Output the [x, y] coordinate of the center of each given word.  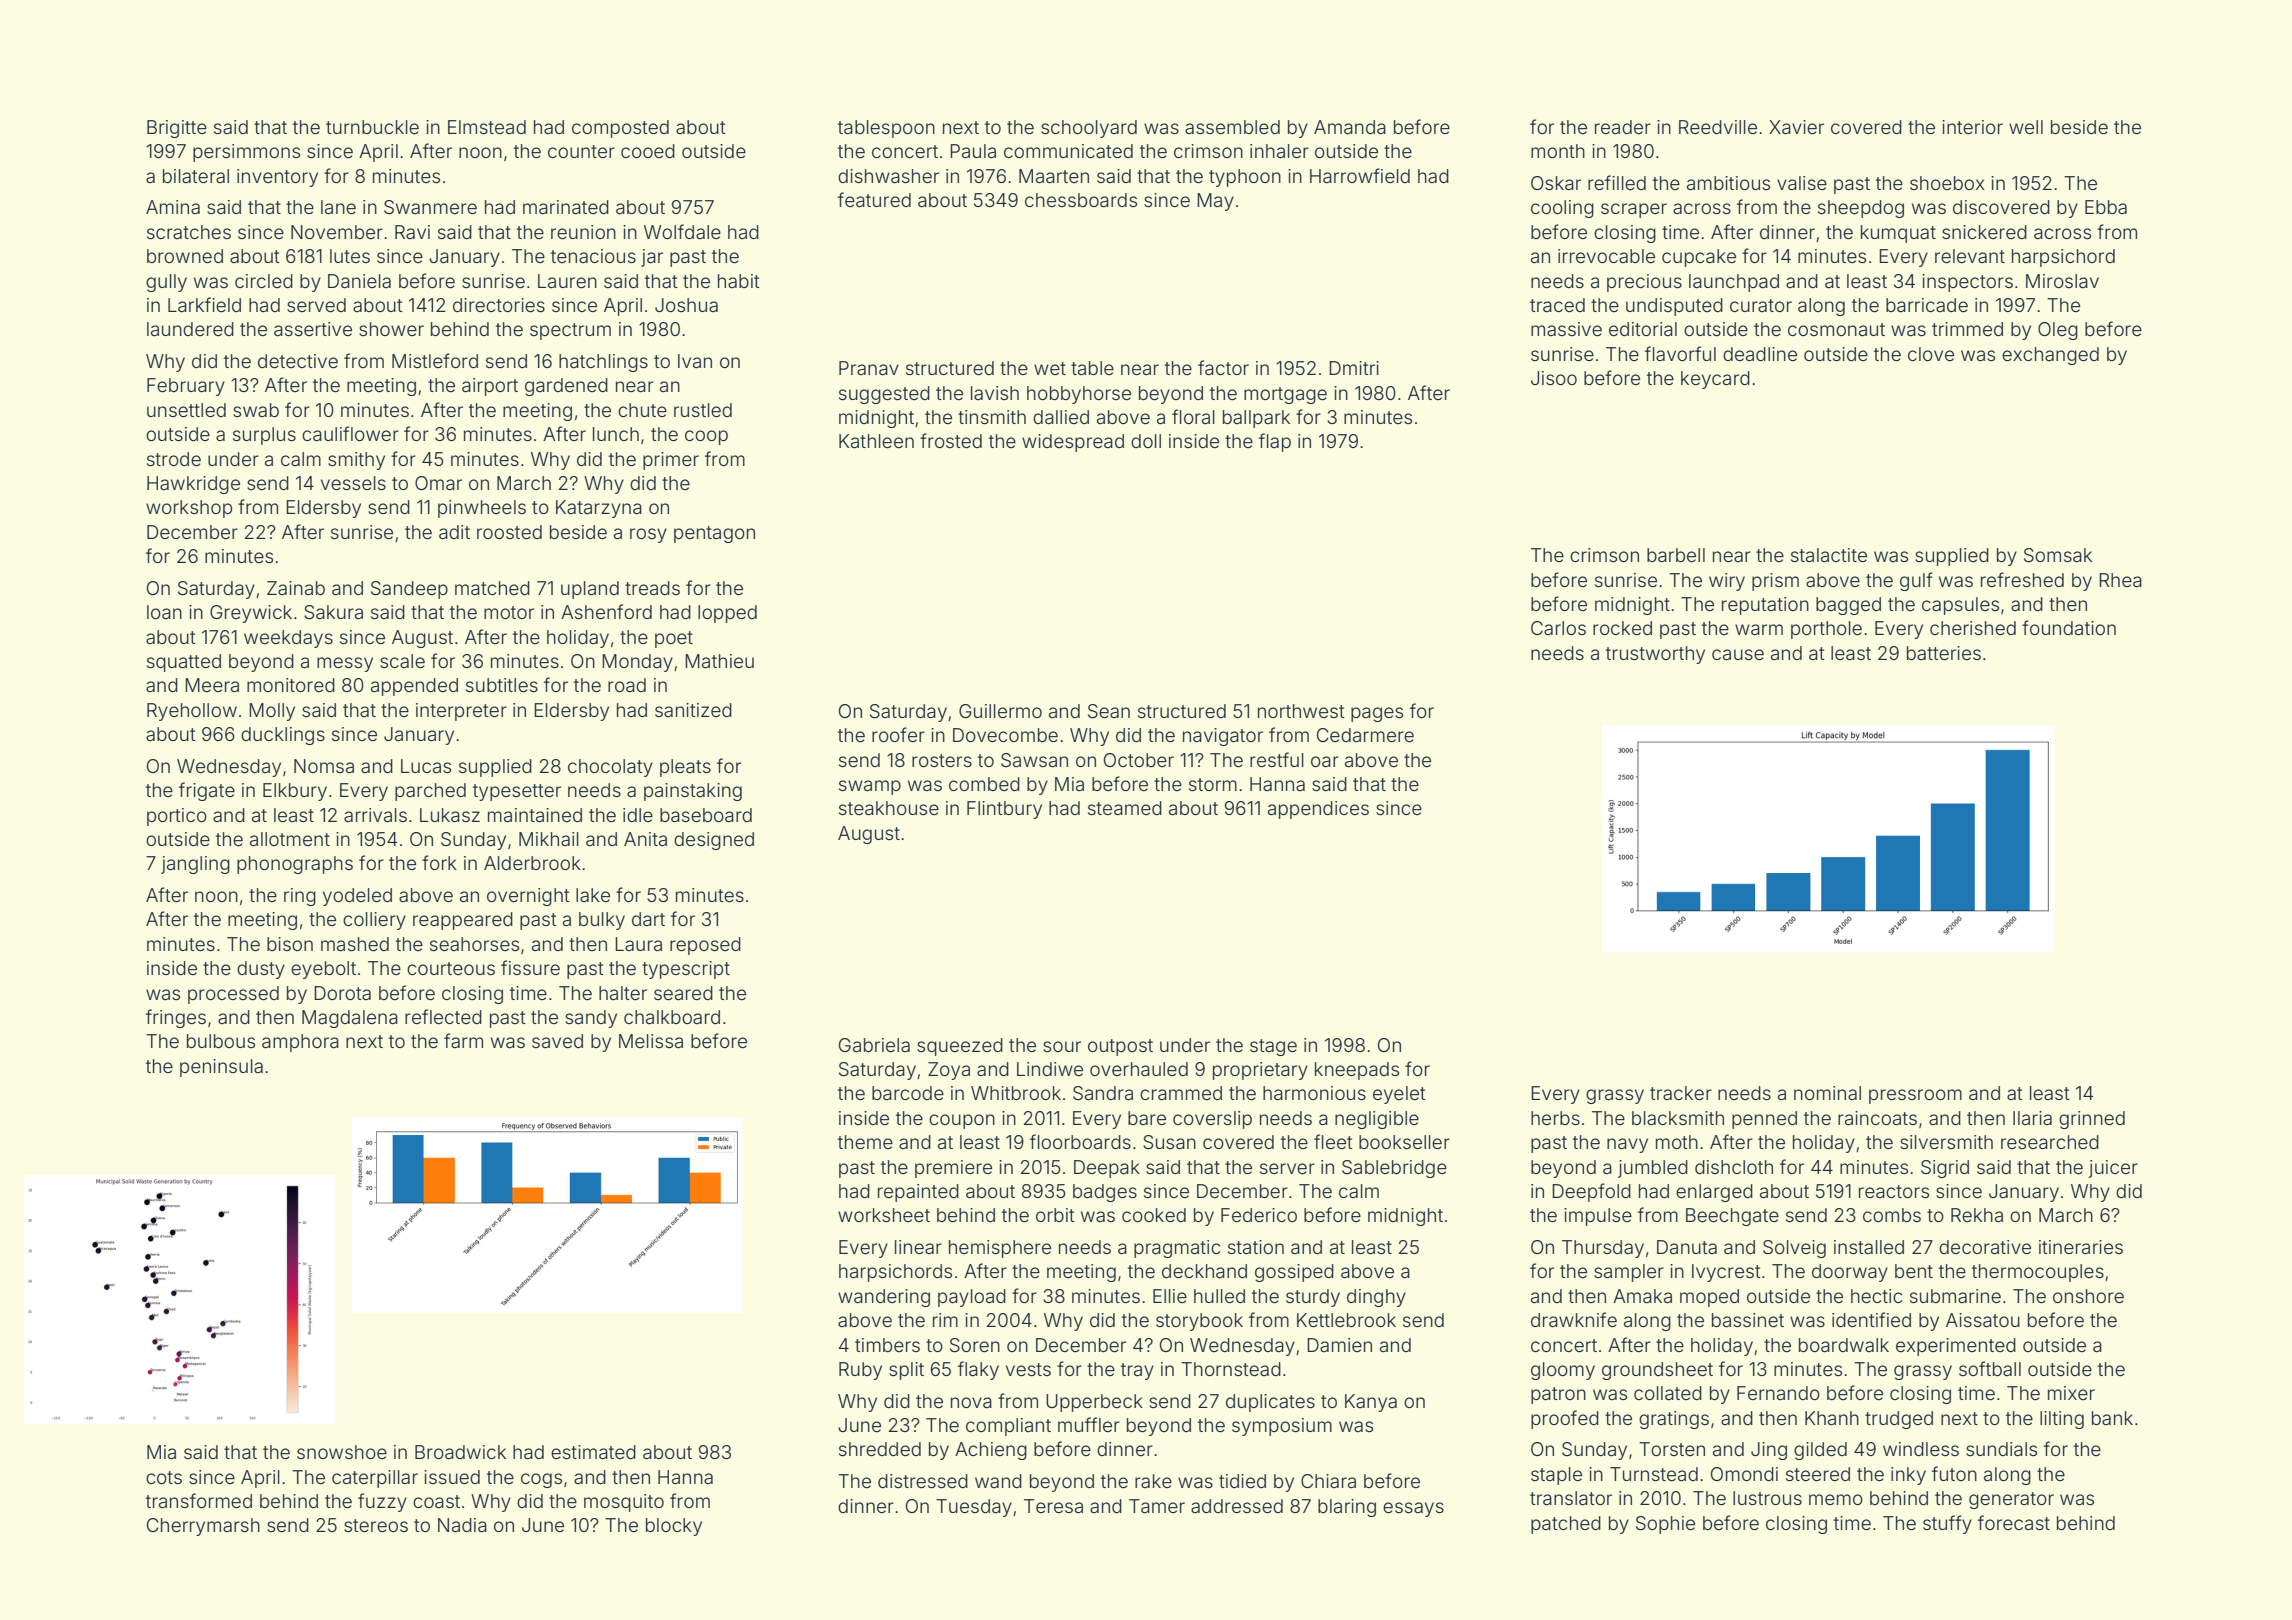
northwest [1301, 711]
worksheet [884, 1215]
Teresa [1053, 1506]
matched [492, 588]
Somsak [2058, 555]
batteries [1944, 653]
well [2026, 127]
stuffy [1947, 1524]
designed [714, 841]
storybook [1199, 1322]
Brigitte [177, 129]
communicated [1068, 151]
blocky [674, 1527]
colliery [374, 921]
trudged [1899, 1420]
